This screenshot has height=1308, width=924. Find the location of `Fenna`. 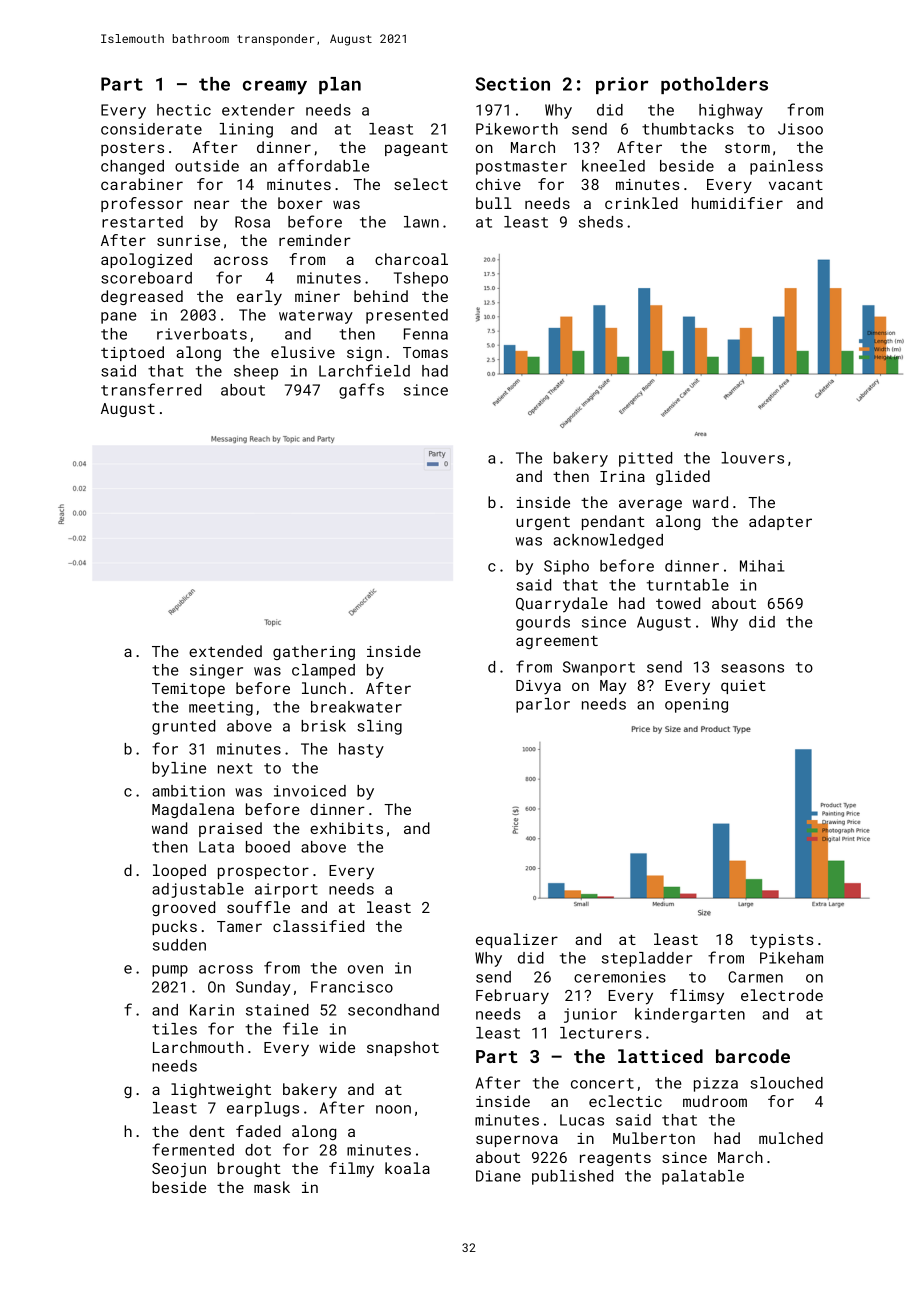

Fenna is located at coordinates (426, 334).
